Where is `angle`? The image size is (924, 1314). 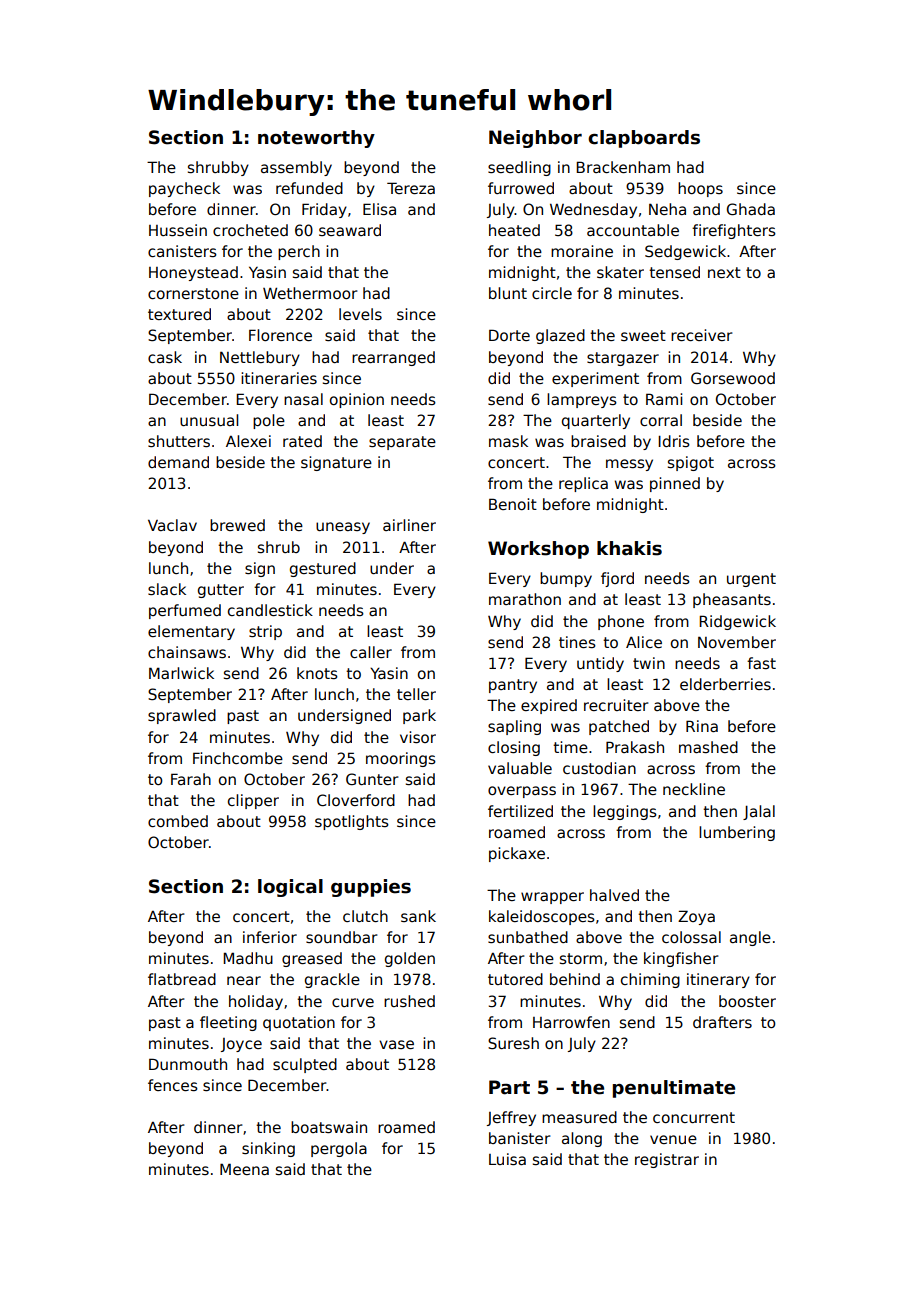 angle is located at coordinates (750, 938).
